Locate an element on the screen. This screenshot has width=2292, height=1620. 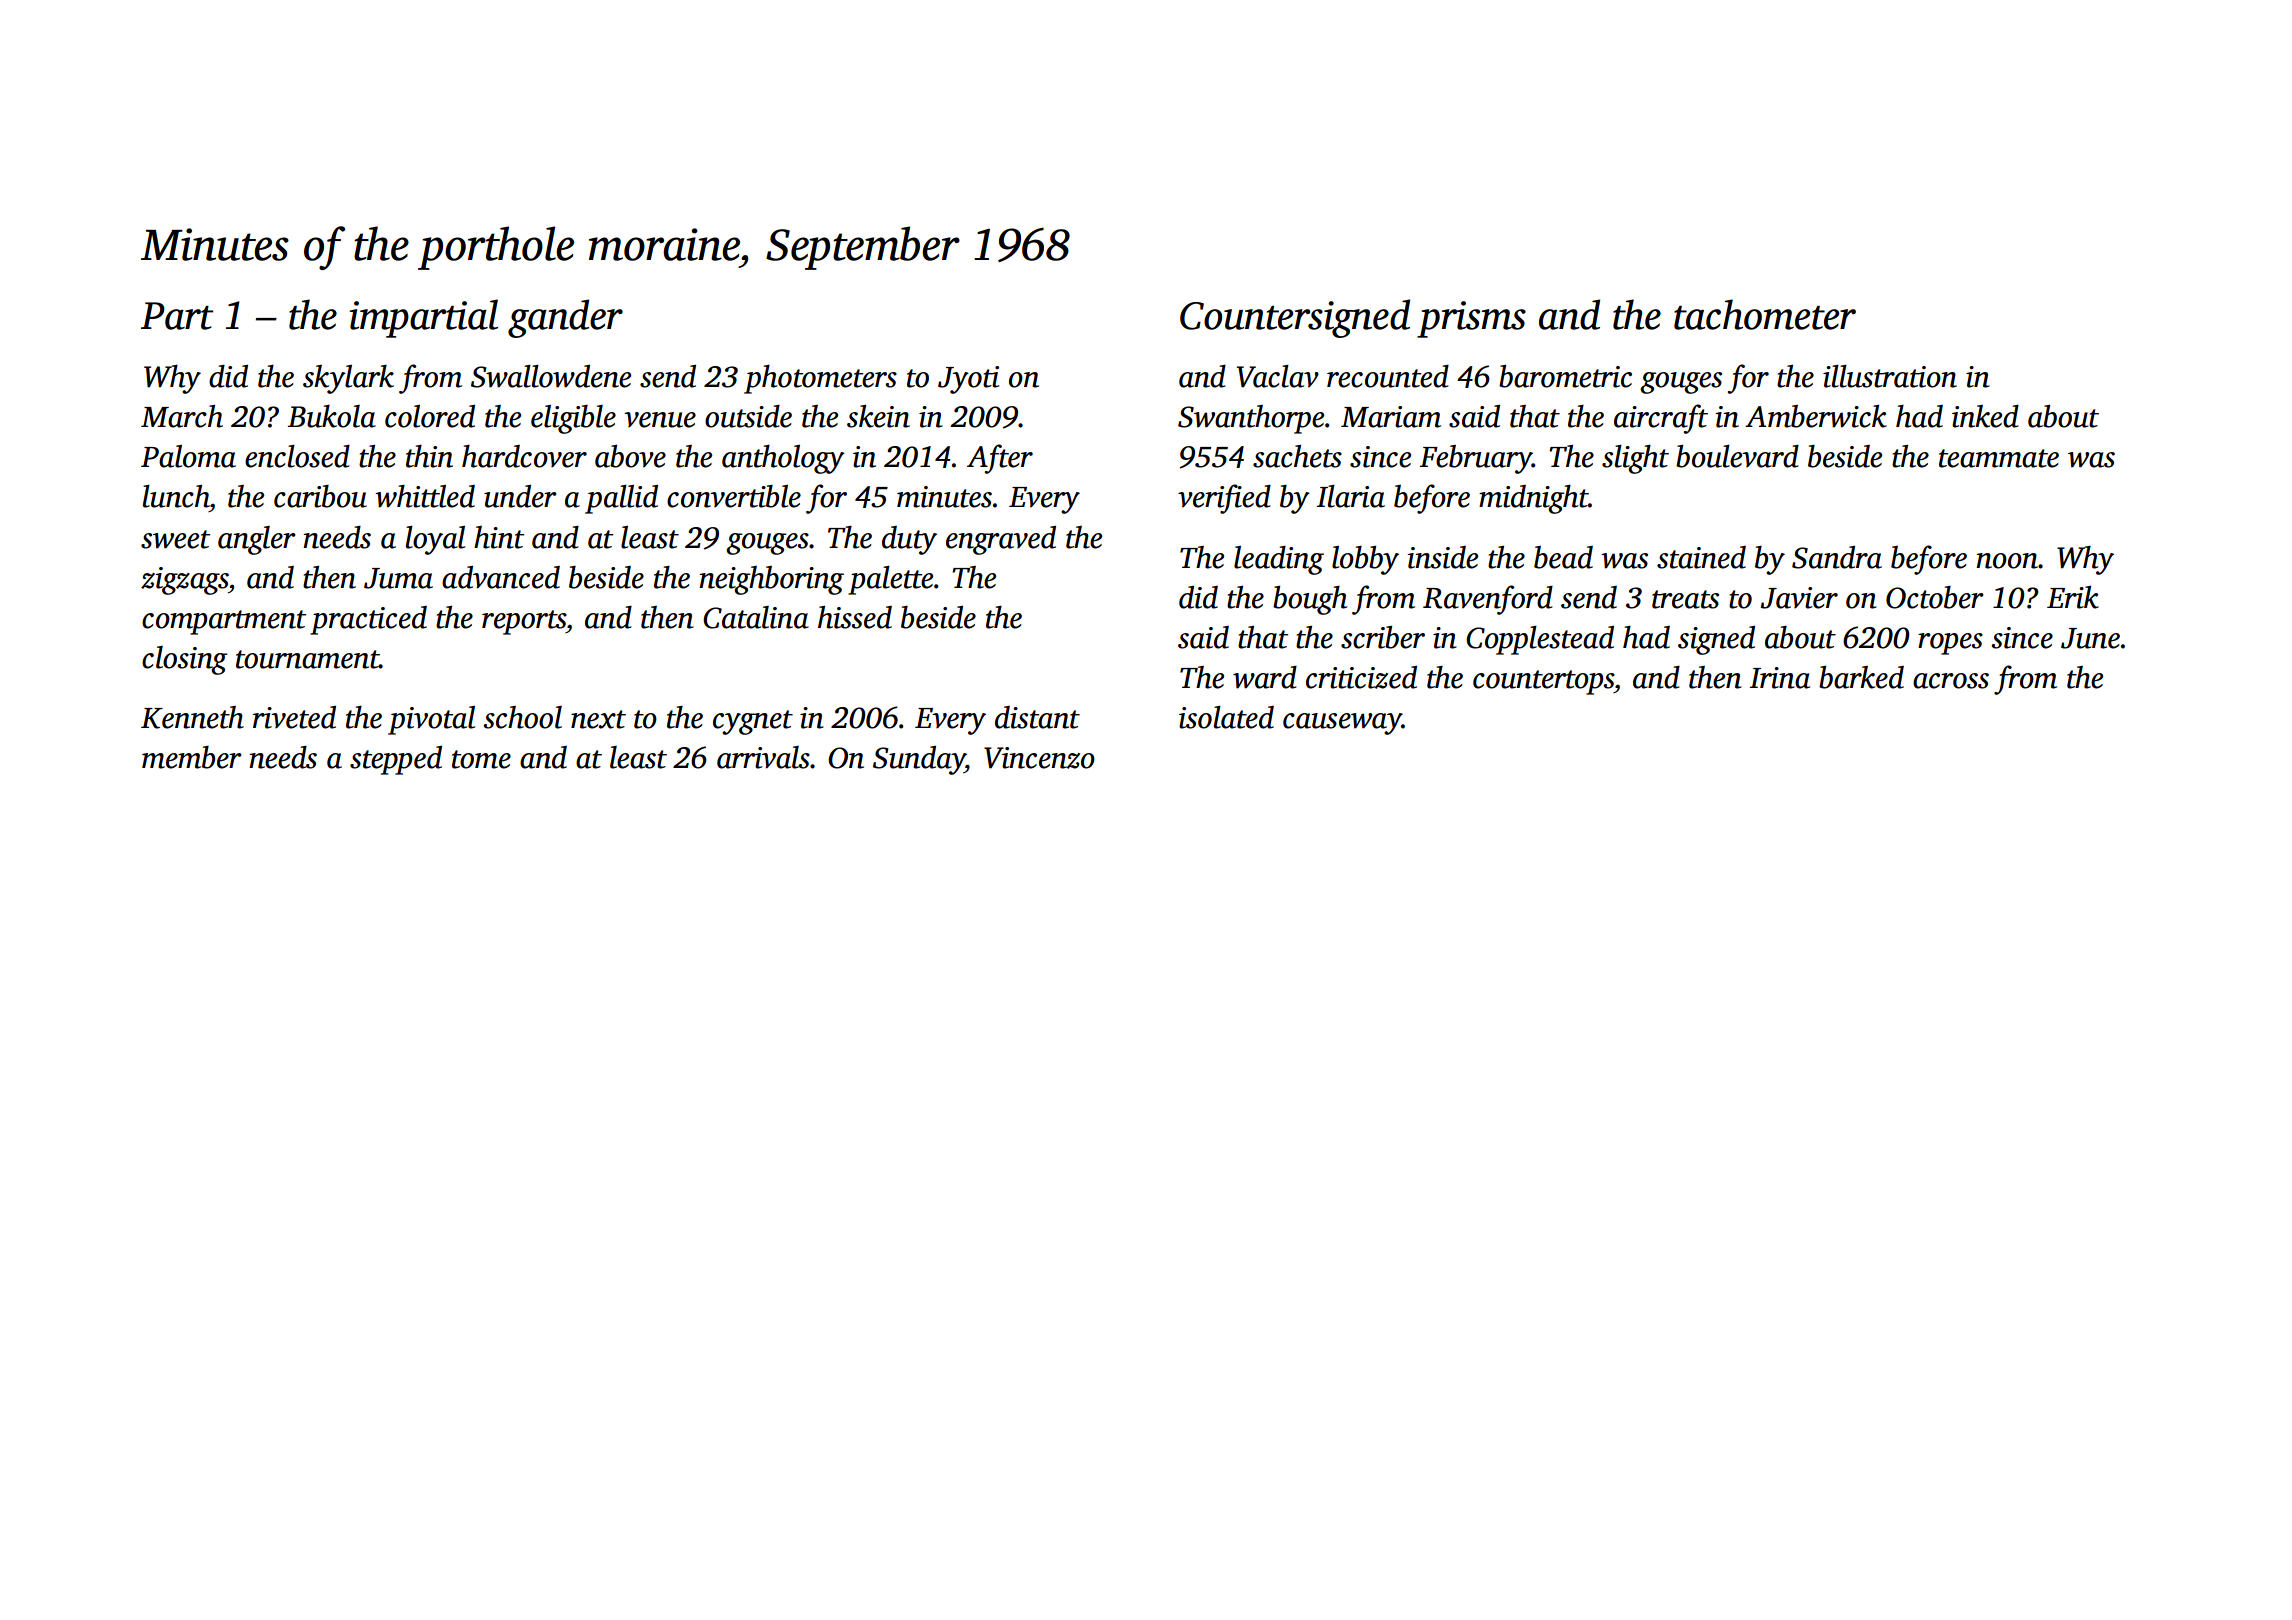
After is located at coordinates (1000, 459).
